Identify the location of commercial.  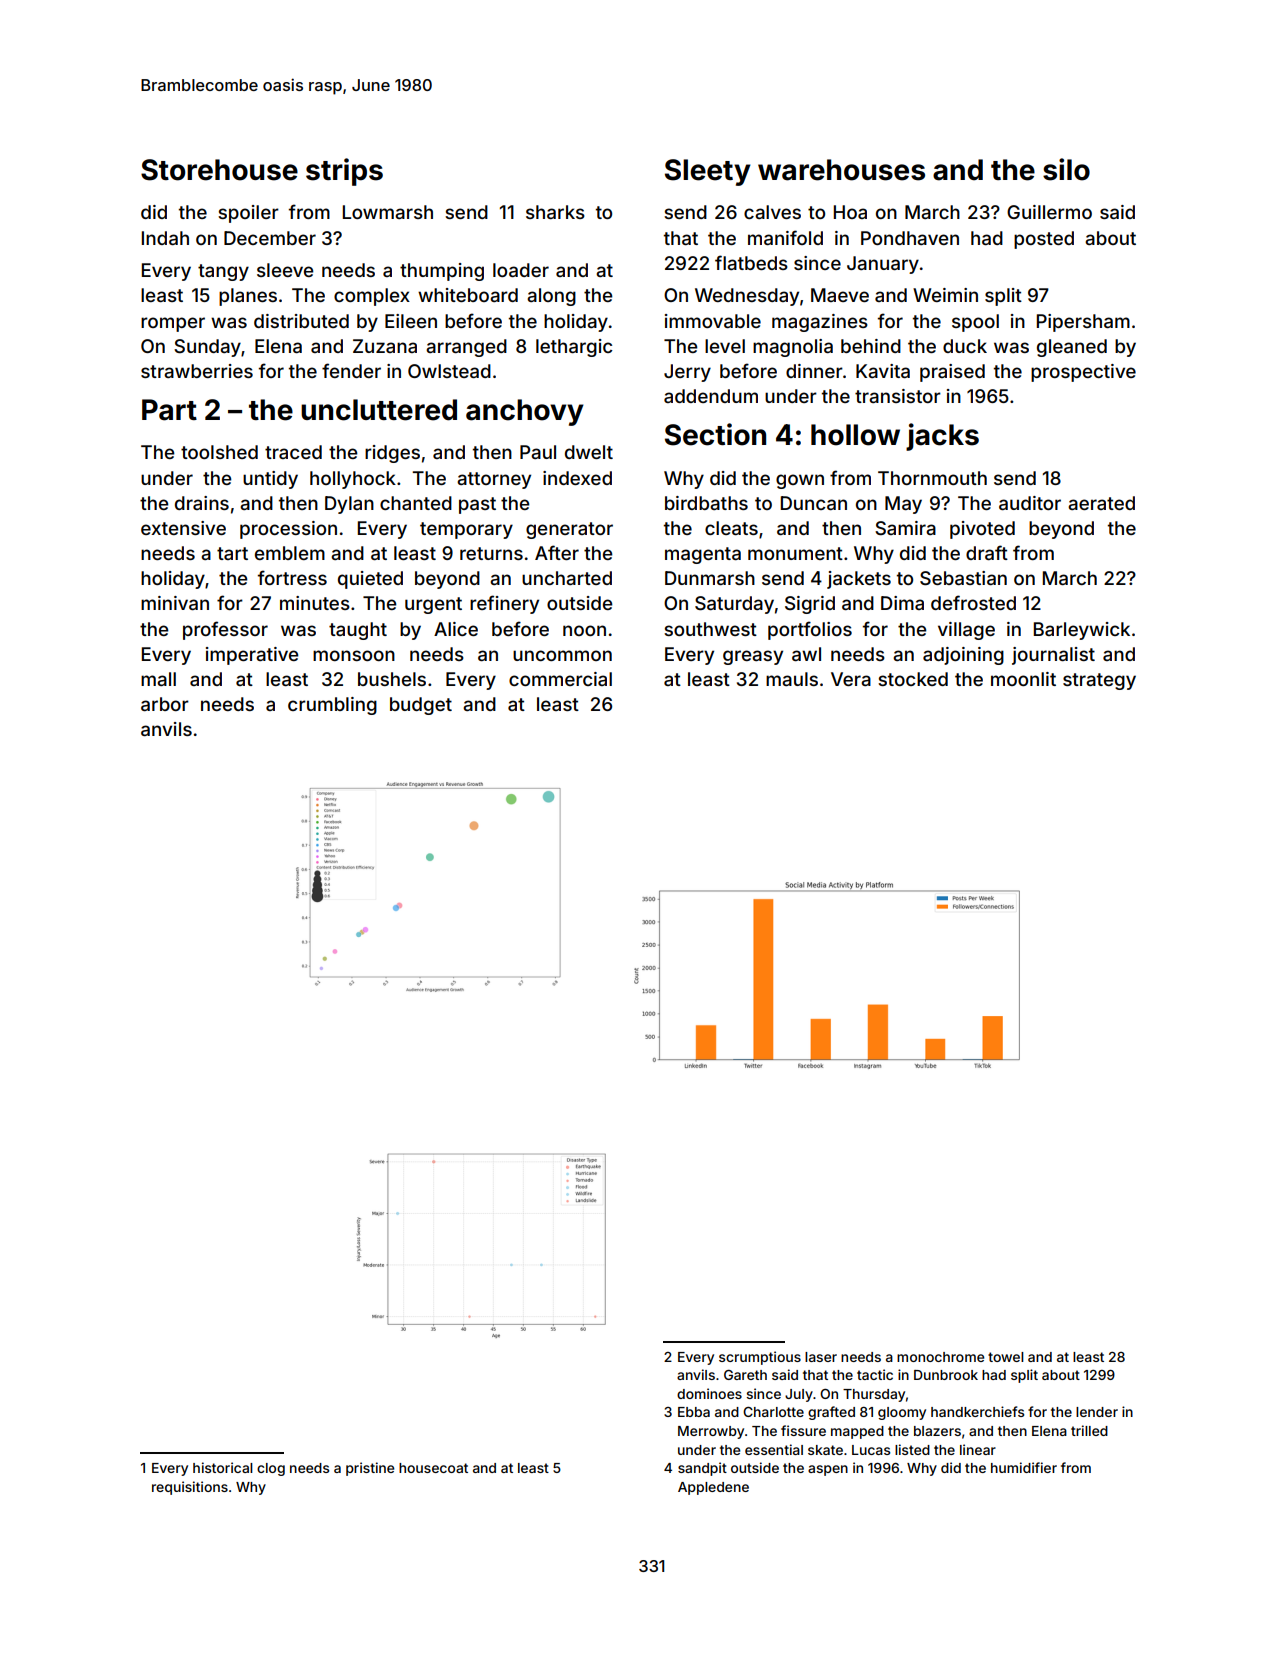
(560, 679).
